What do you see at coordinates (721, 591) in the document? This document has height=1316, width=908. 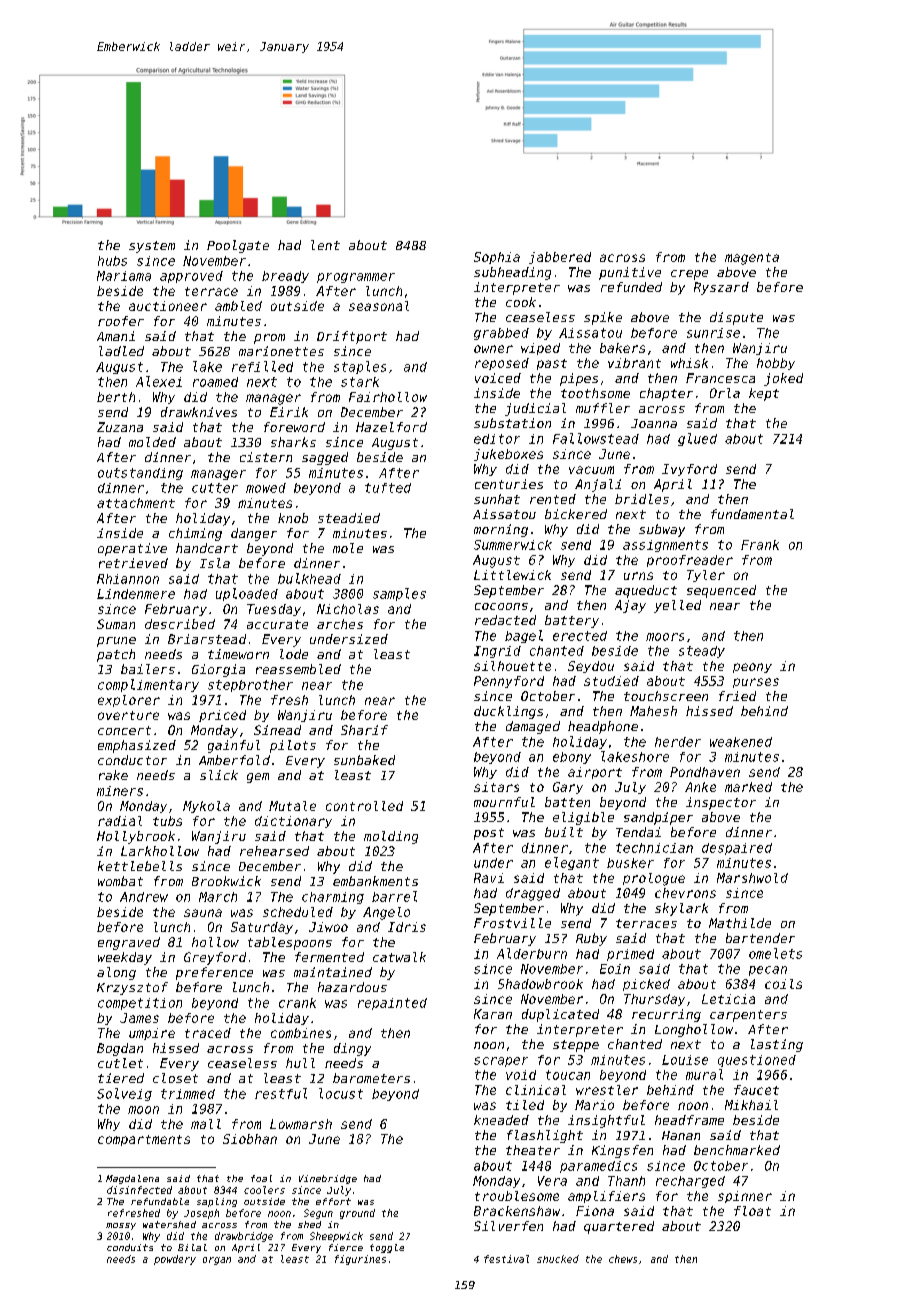 I see `sequenced` at bounding box center [721, 591].
